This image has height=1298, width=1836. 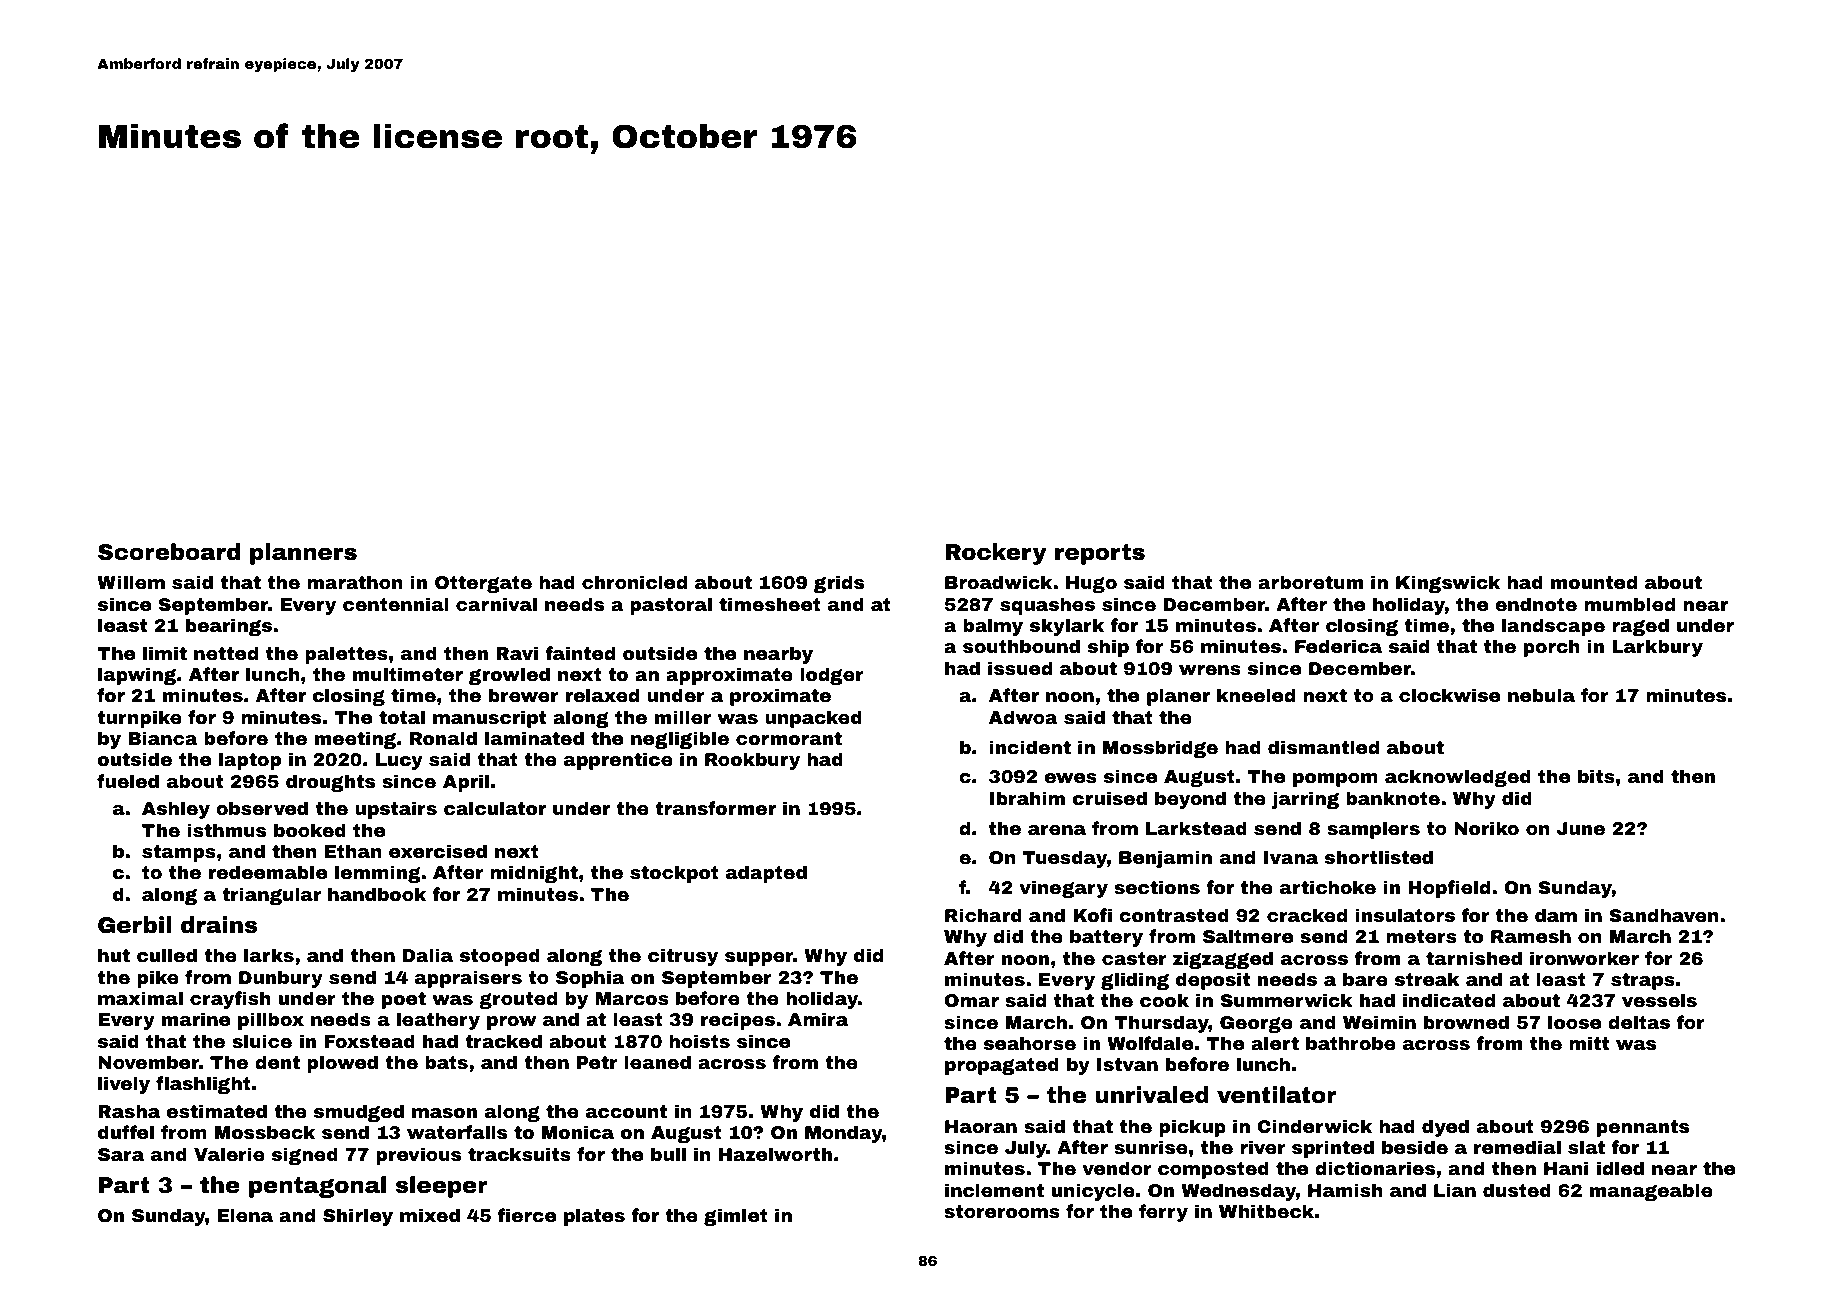 What do you see at coordinates (1266, 1211) in the image?
I see `Whitbeck` at bounding box center [1266, 1211].
